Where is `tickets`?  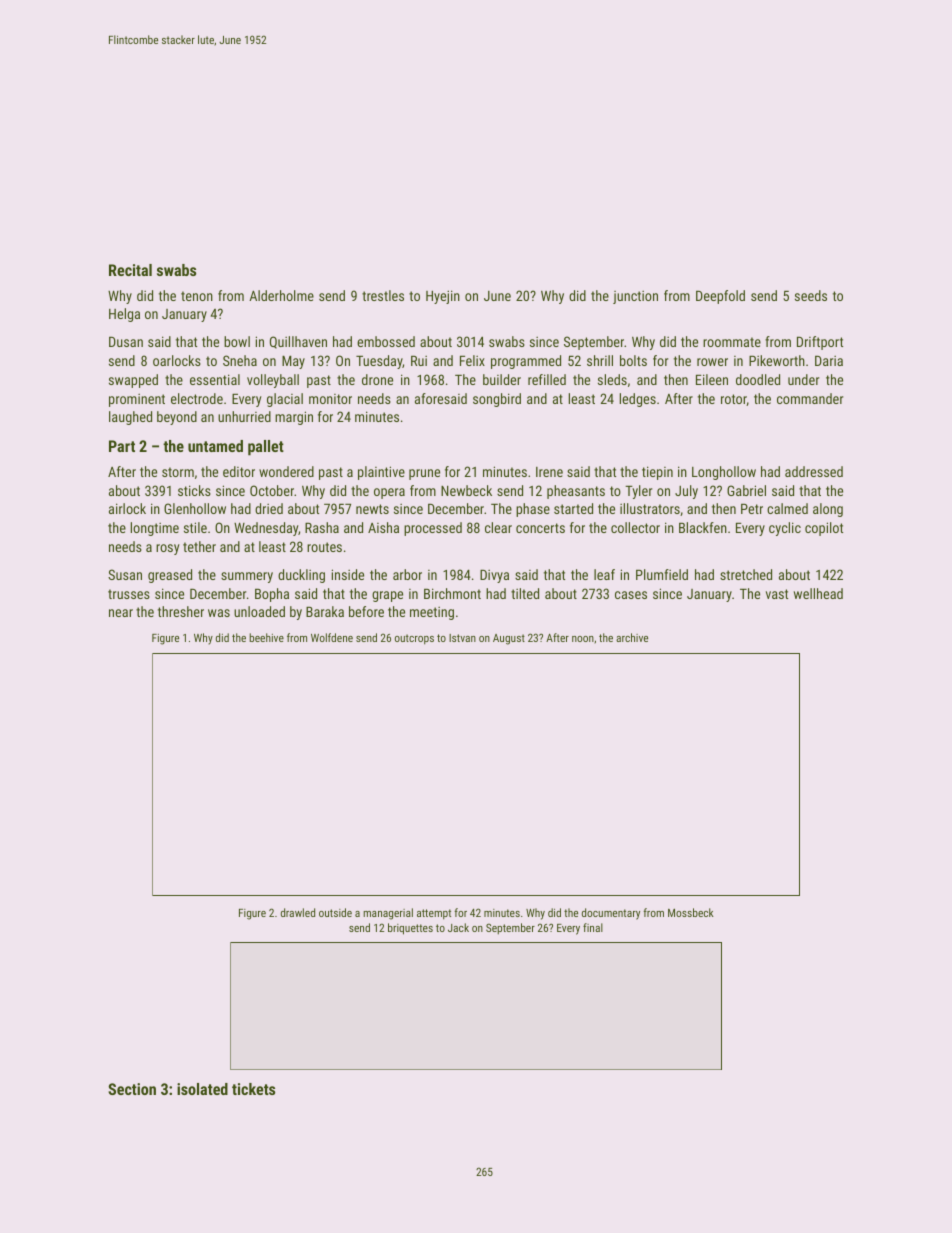 tickets is located at coordinates (253, 1089).
